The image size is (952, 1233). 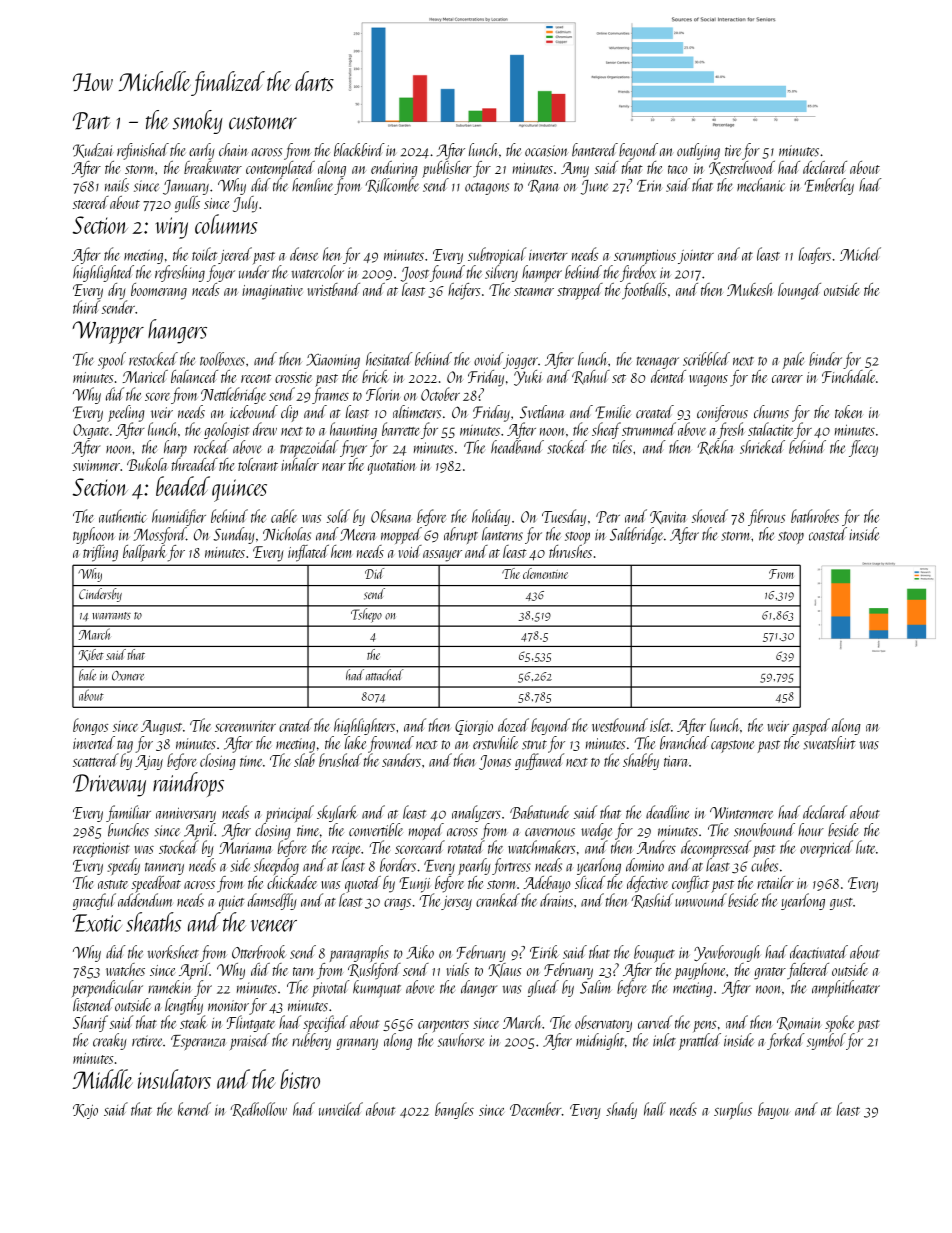 What do you see at coordinates (742, 168) in the document?
I see `Kestrelwood` at bounding box center [742, 168].
